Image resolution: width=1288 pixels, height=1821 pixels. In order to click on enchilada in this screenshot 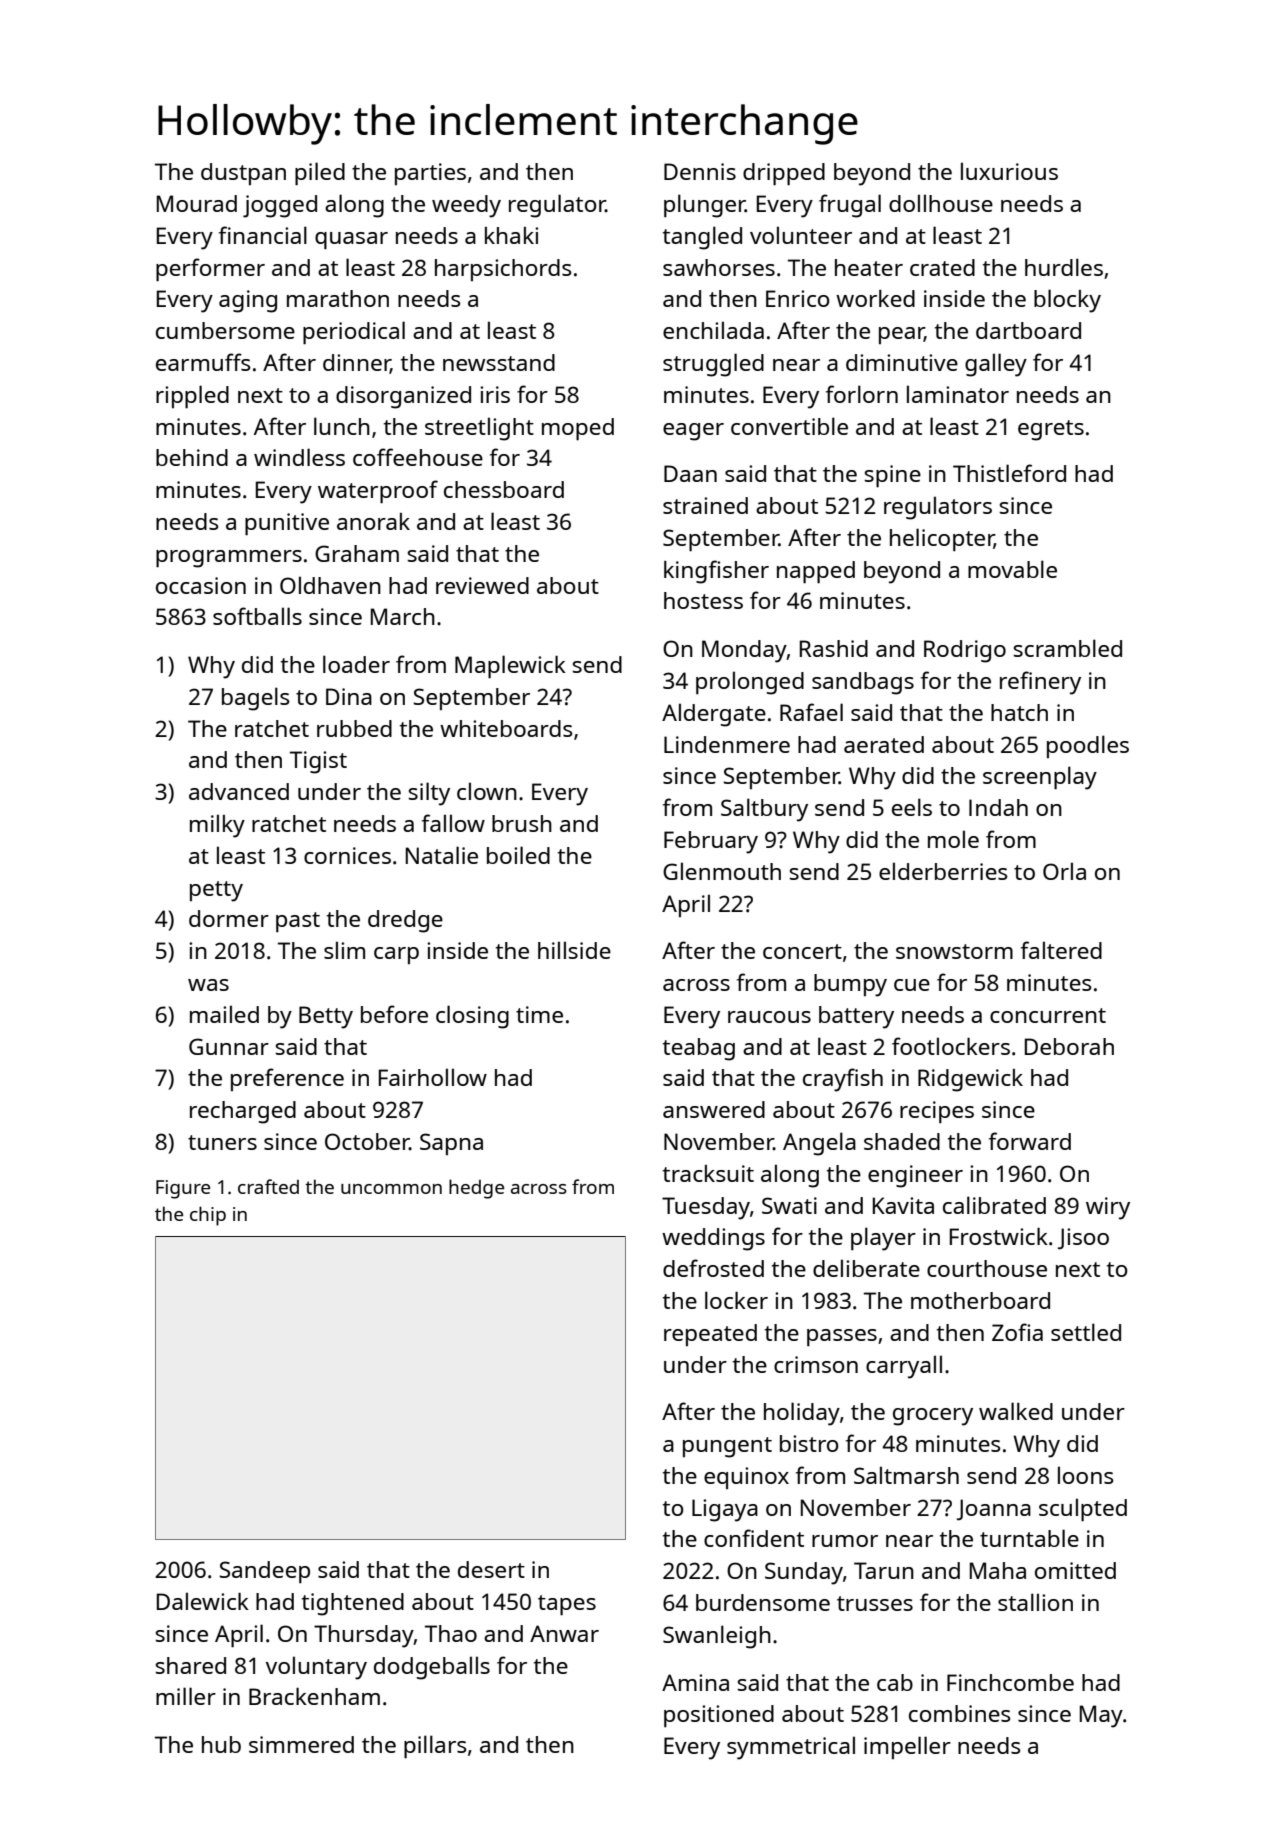, I will do `click(713, 330)`.
